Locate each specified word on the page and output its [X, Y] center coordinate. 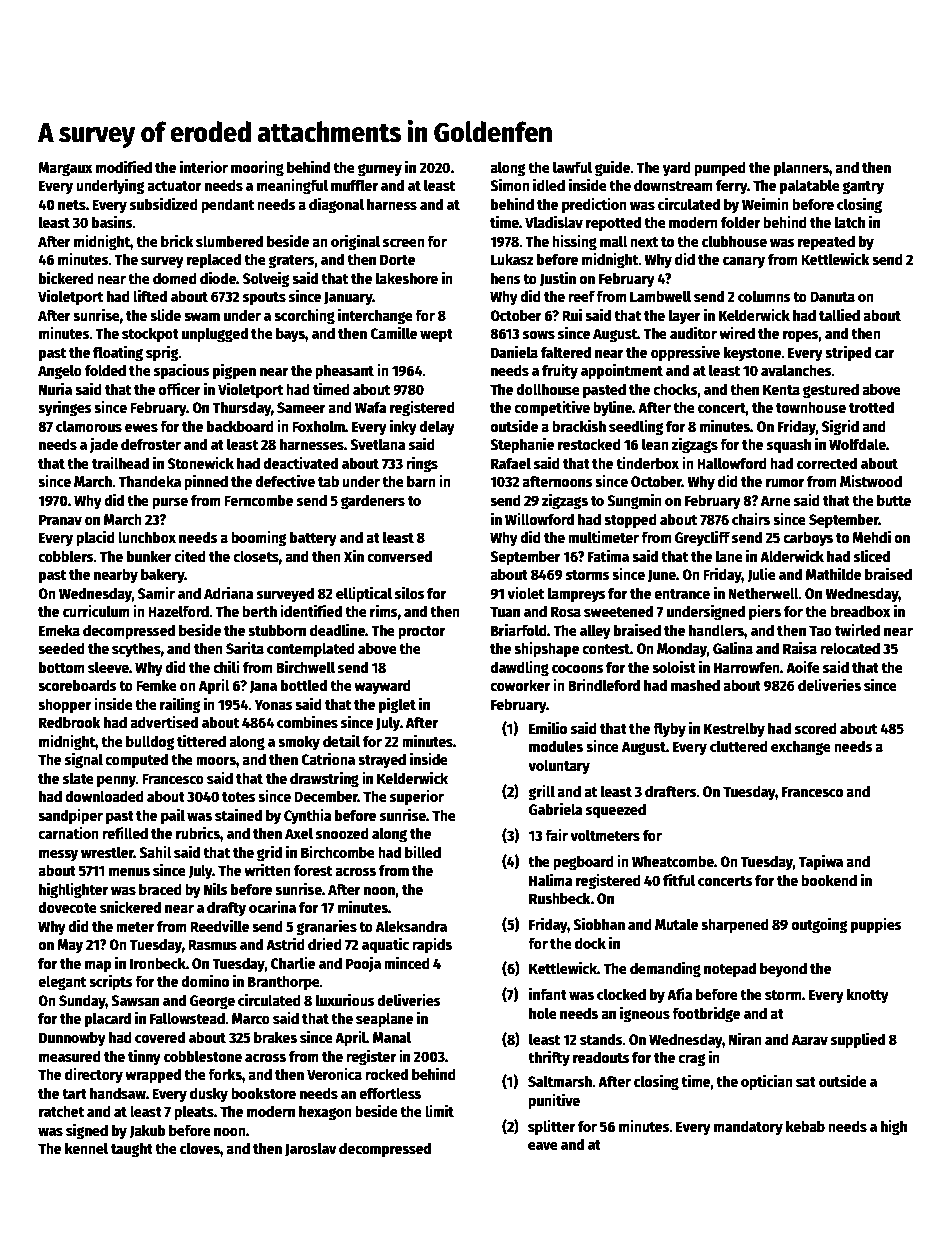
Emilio [548, 727]
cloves [200, 1148]
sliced [872, 555]
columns [764, 296]
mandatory [748, 1128]
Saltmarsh [560, 1081]
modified [124, 166]
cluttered [739, 746]
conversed [399, 556]
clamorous [89, 426]
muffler [354, 185]
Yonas [274, 704]
